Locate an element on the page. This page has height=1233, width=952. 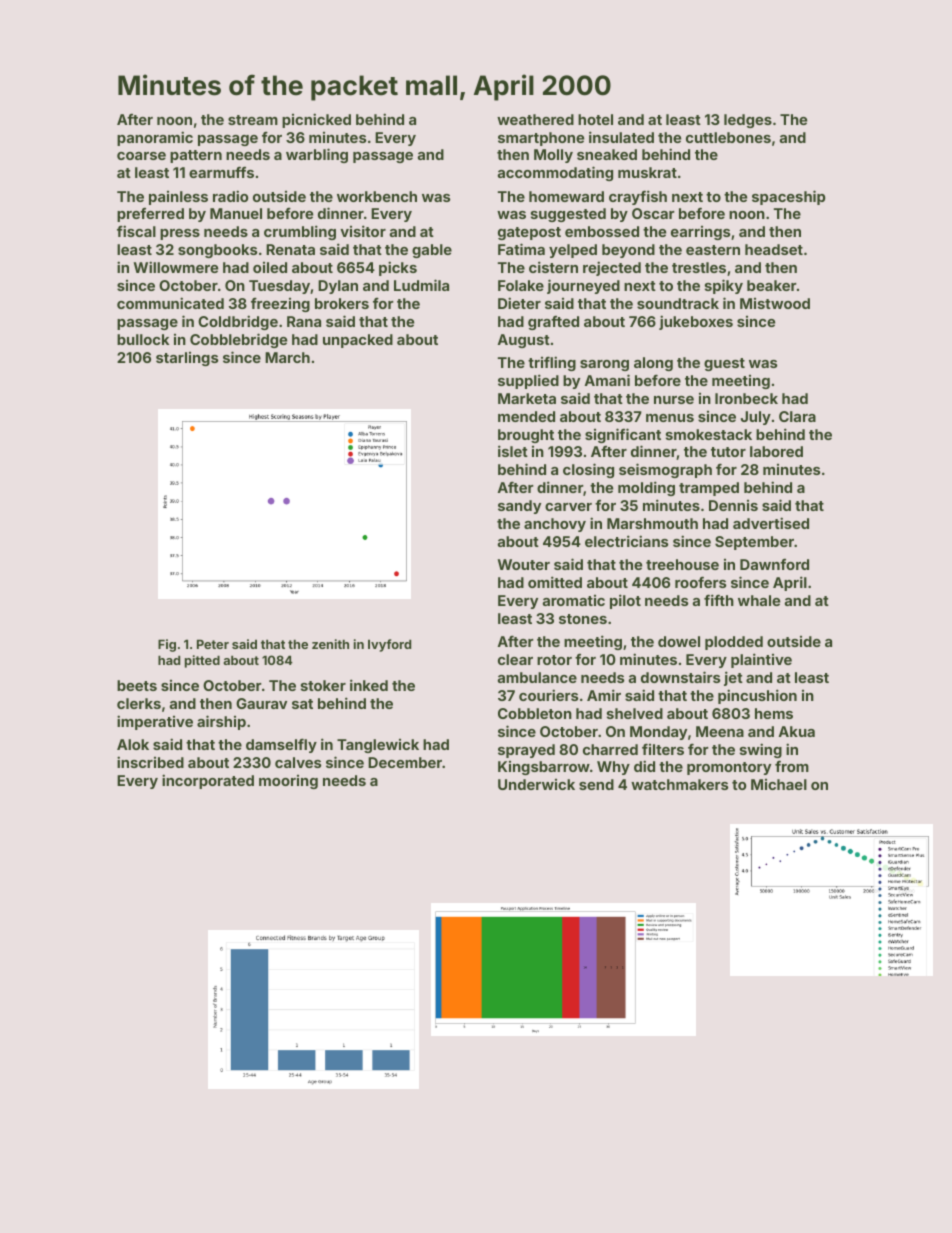
Ivyford is located at coordinates (389, 645).
